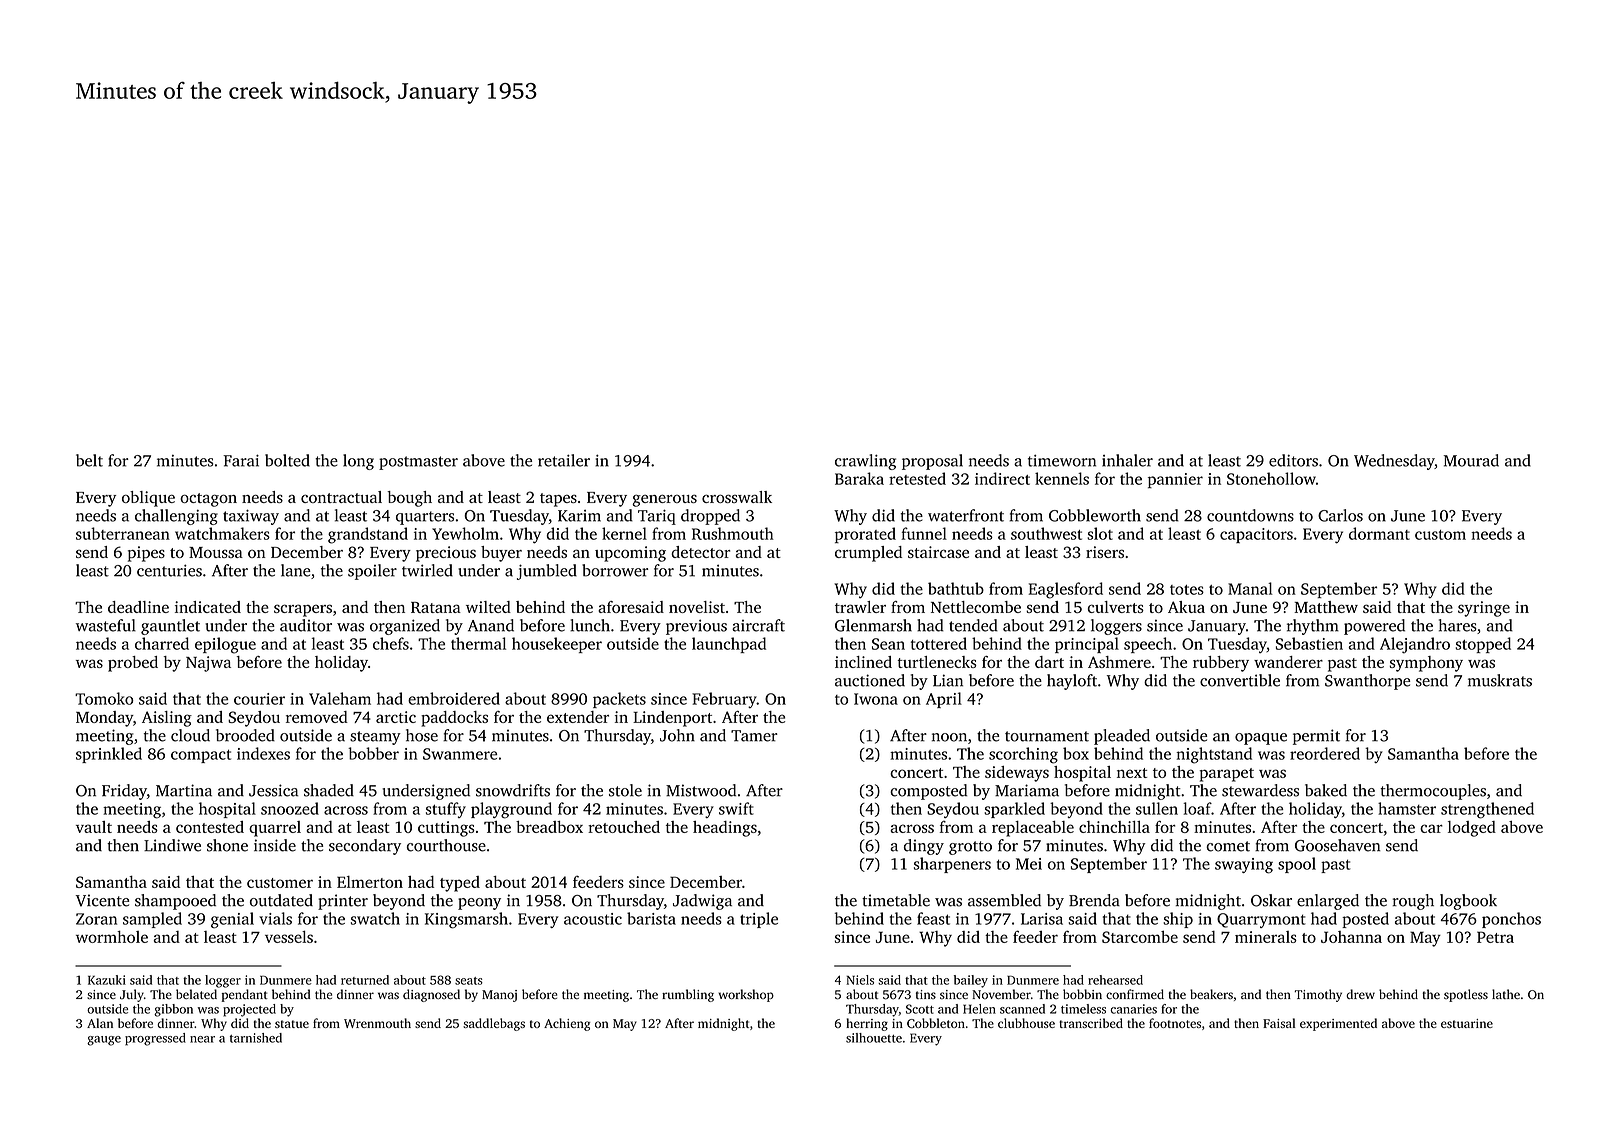 Image resolution: width=1621 pixels, height=1146 pixels. I want to click on Jadwiga, so click(702, 902).
